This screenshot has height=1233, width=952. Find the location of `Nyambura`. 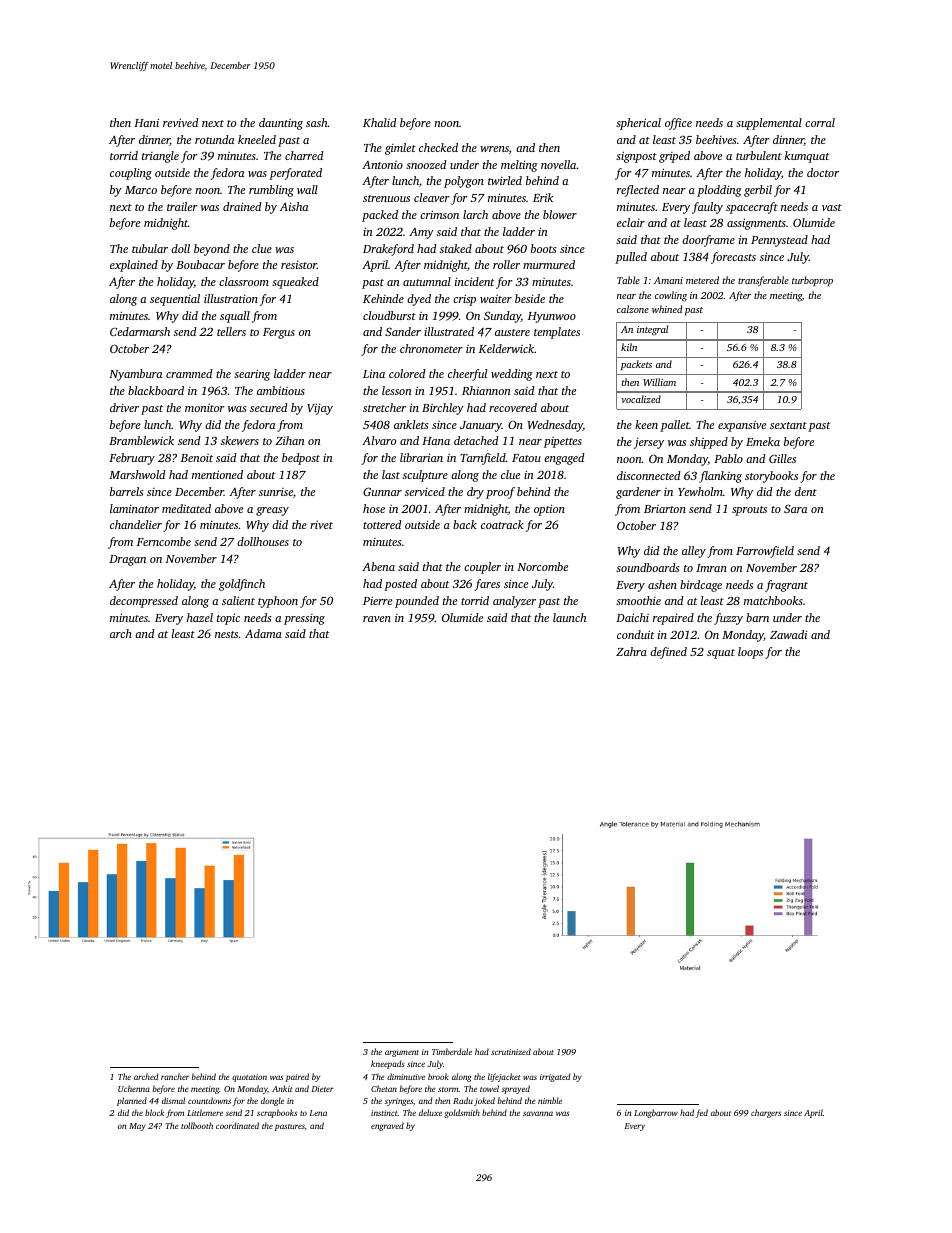

Nyambura is located at coordinates (135, 375).
